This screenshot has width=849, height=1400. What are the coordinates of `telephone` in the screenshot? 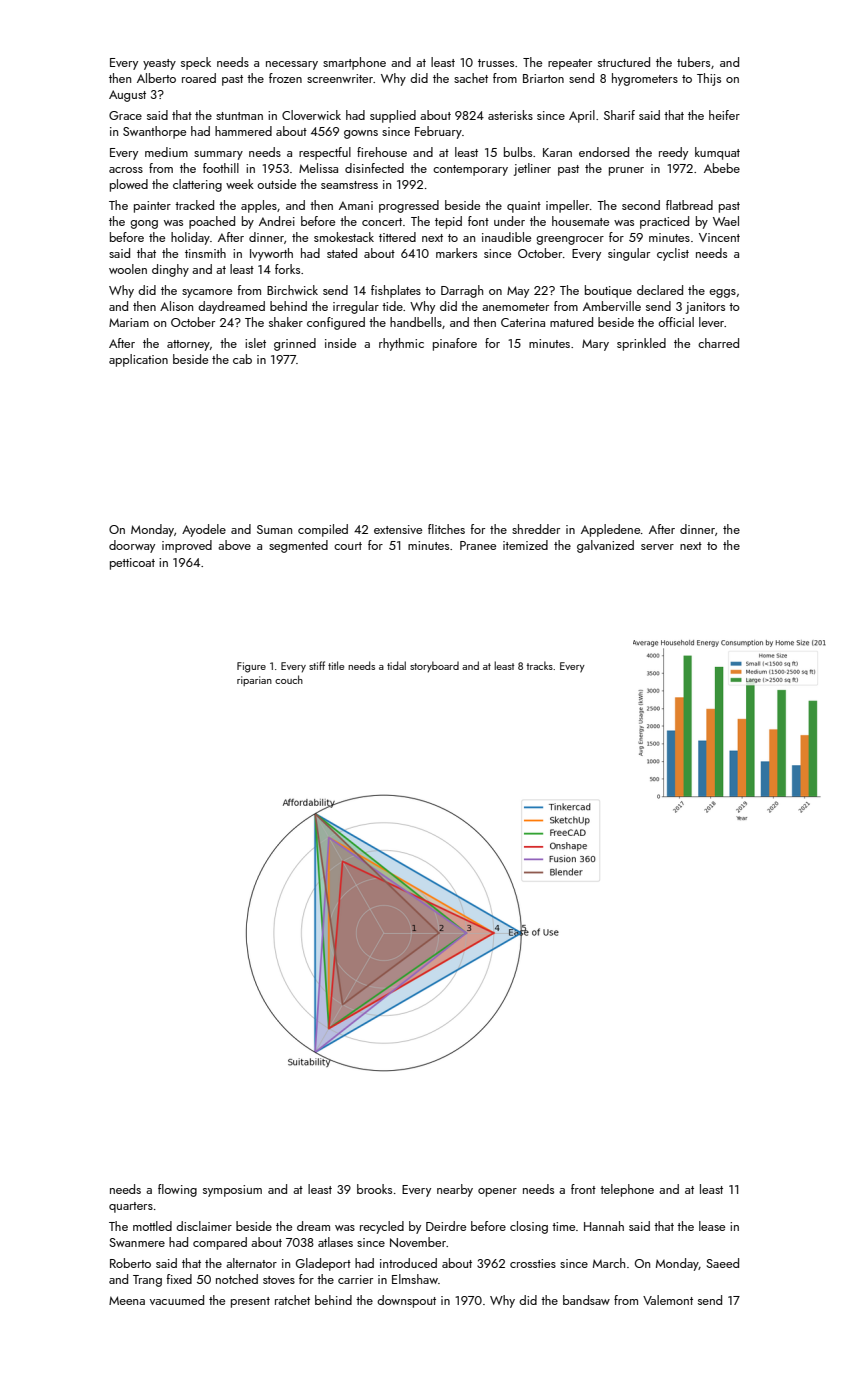 It's located at (627, 1190).
